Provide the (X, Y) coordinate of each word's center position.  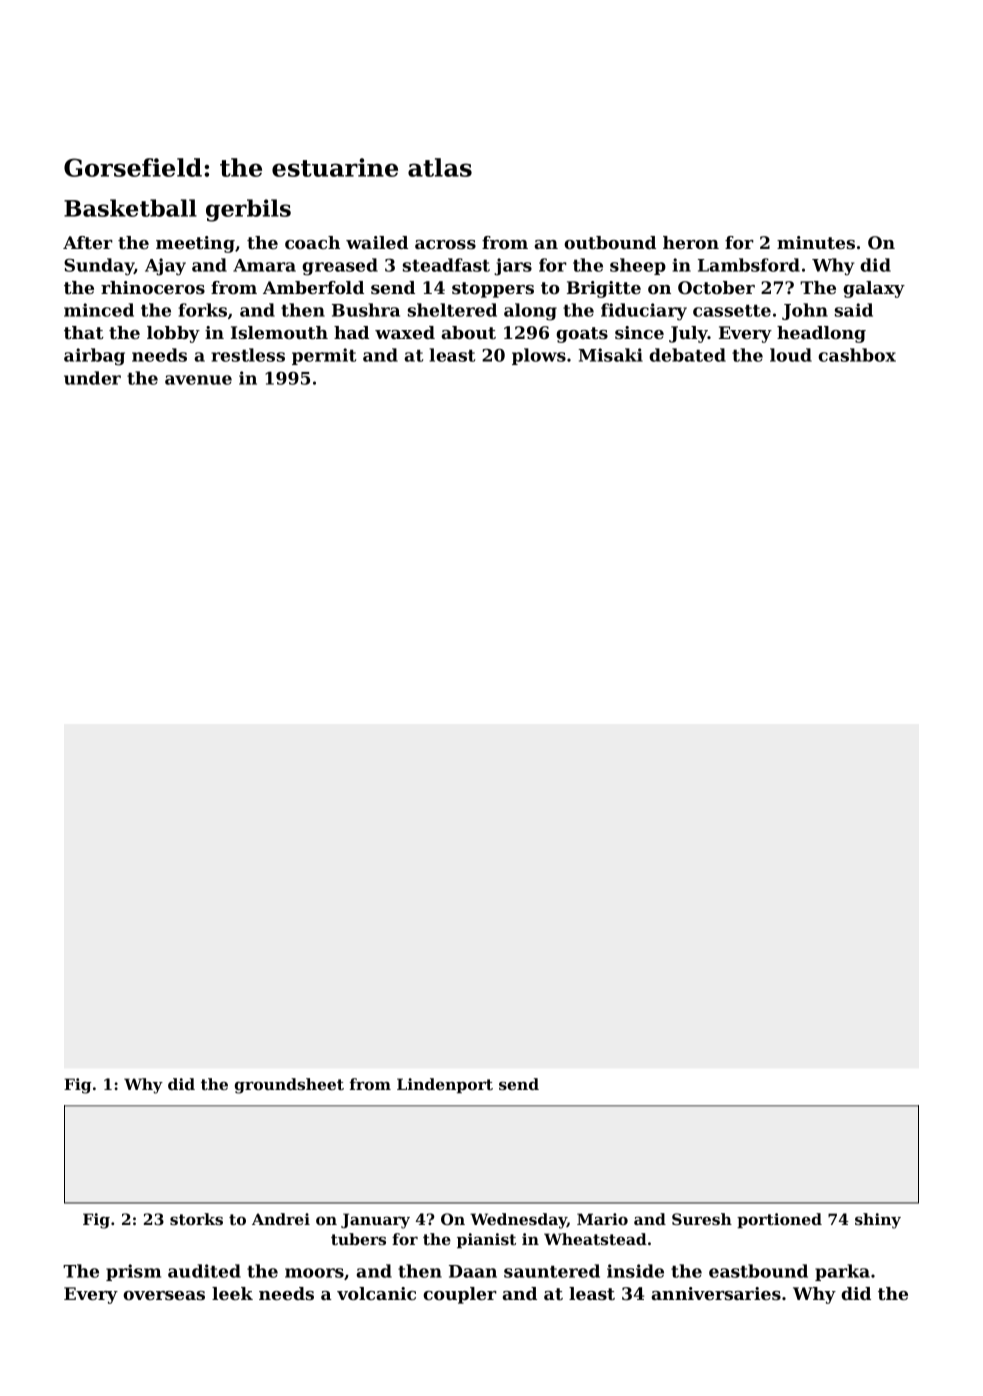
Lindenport (445, 1085)
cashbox (857, 355)
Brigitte (604, 289)
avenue (198, 380)
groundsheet (289, 1086)
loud (791, 355)
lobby (173, 334)
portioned (779, 1220)
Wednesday (518, 1221)
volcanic (376, 1293)
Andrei (281, 1219)
